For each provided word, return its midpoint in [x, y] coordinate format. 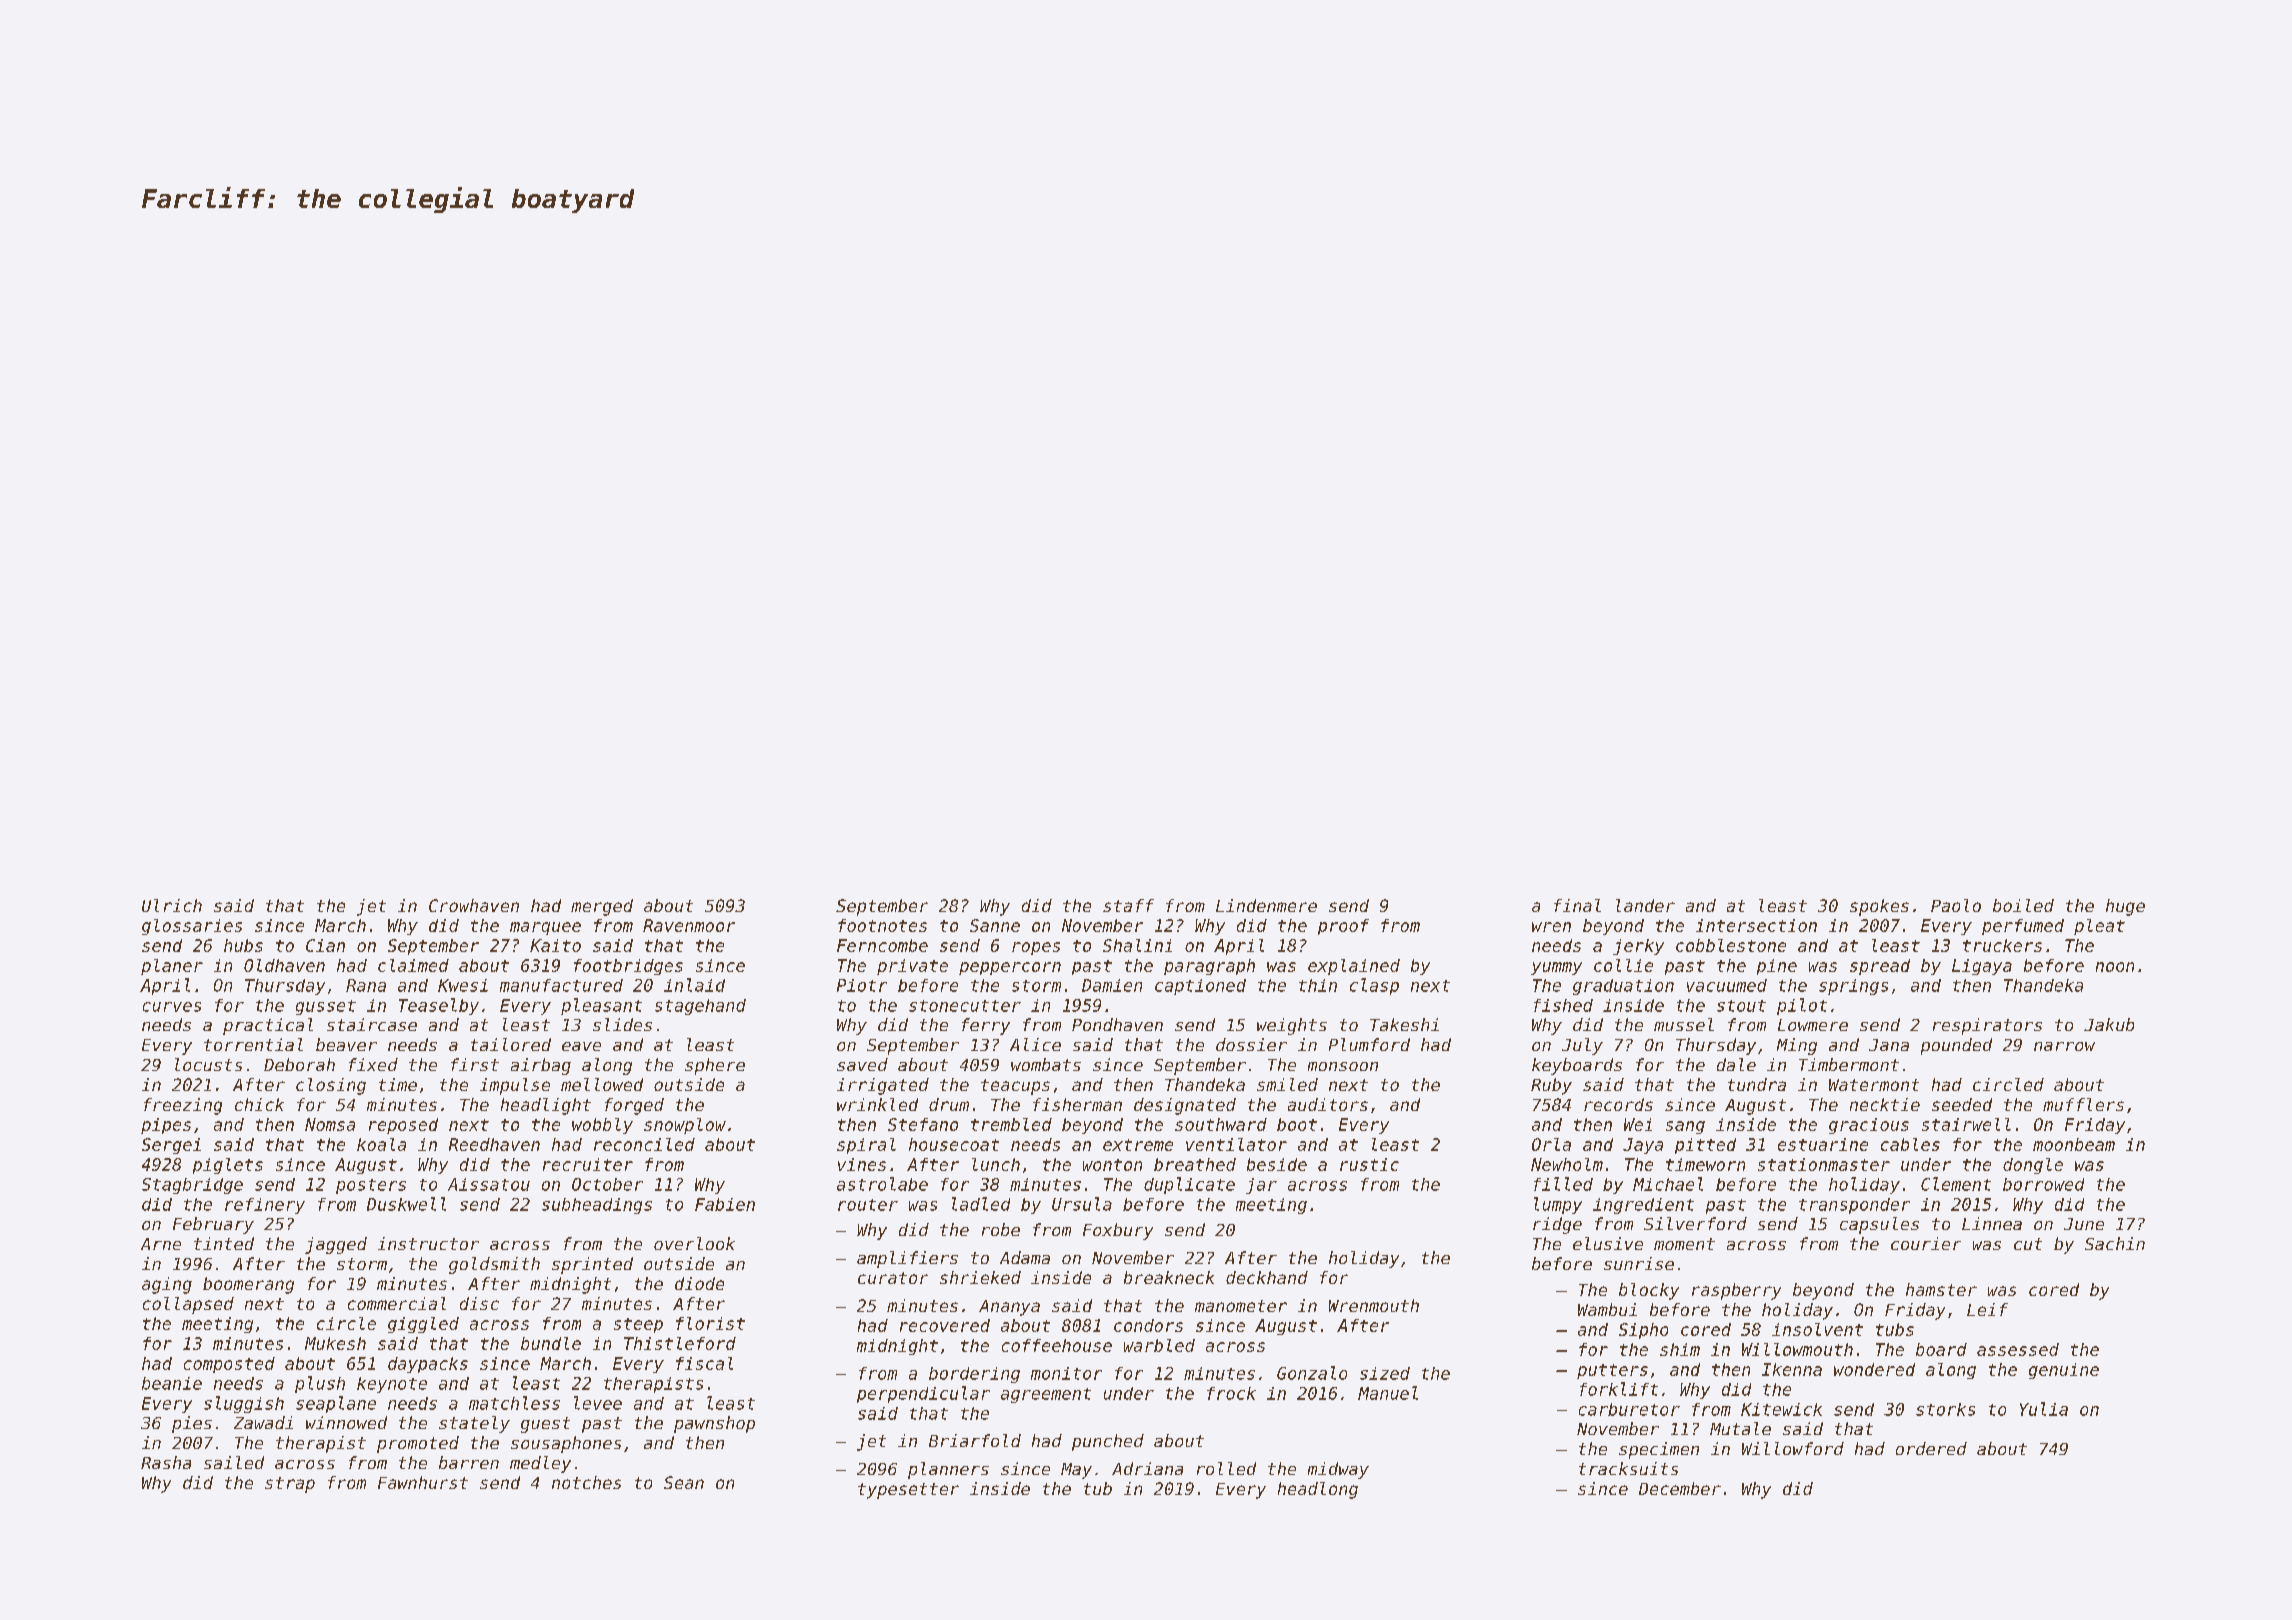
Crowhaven [474, 905]
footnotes [882, 925]
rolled [1226, 1468]
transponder [1854, 1206]
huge [2125, 907]
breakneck [1169, 1277]
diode [699, 1283]
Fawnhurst [423, 1482]
